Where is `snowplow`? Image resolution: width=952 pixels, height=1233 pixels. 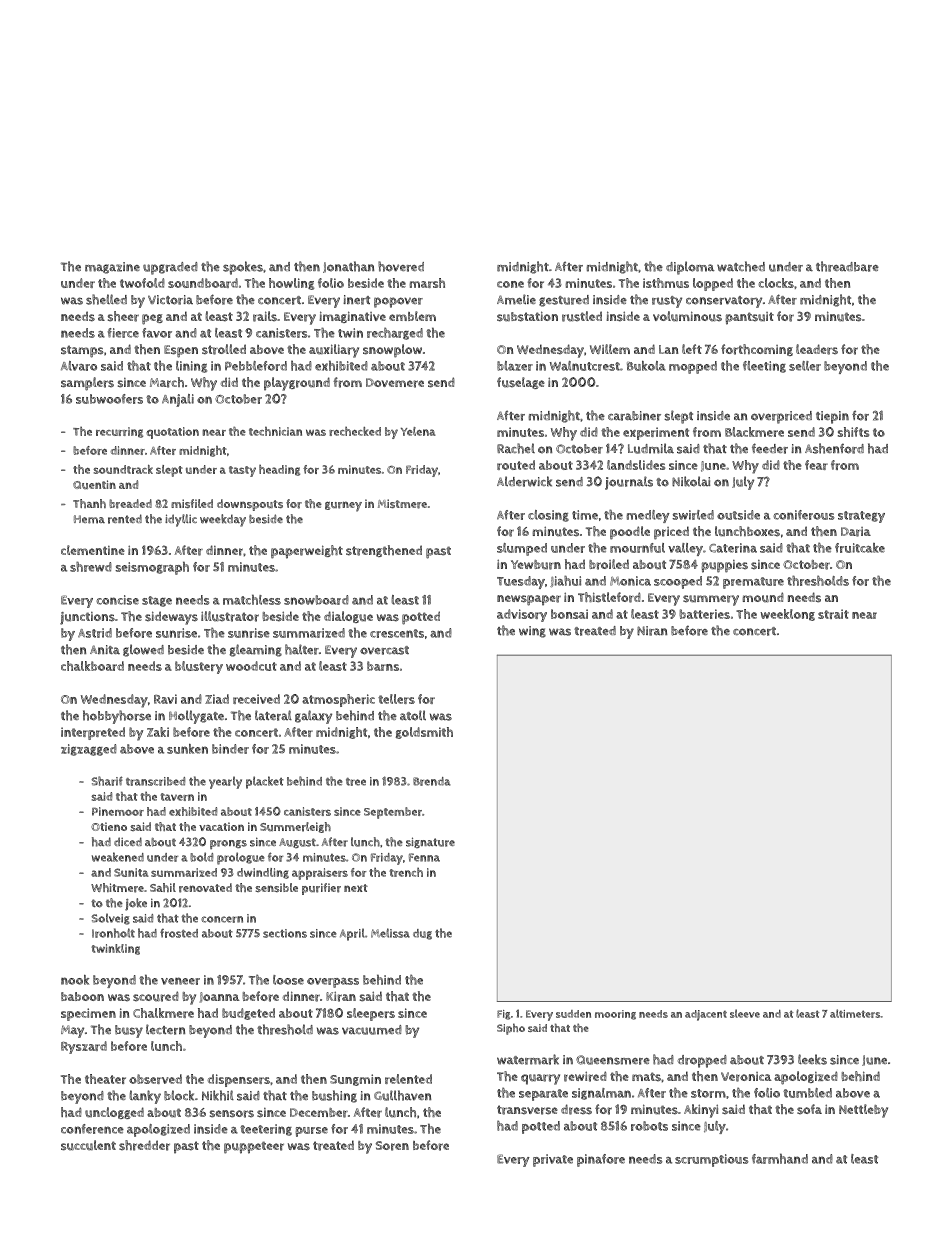
snowplow is located at coordinates (392, 351).
